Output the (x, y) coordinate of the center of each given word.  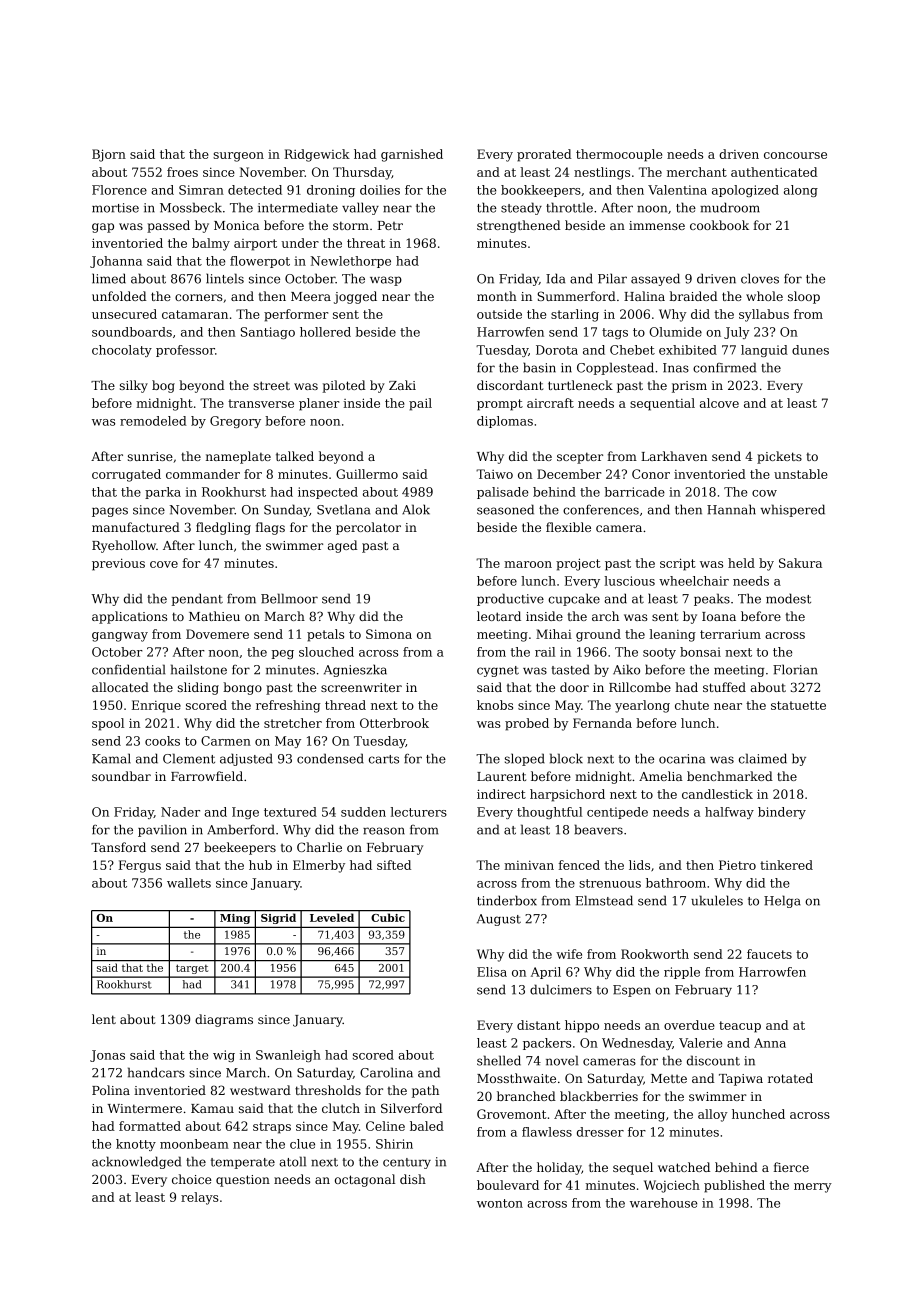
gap (103, 228)
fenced (579, 865)
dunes (810, 350)
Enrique (156, 706)
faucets (769, 954)
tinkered (786, 865)
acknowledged (136, 1162)
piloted (344, 386)
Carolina (386, 1072)
